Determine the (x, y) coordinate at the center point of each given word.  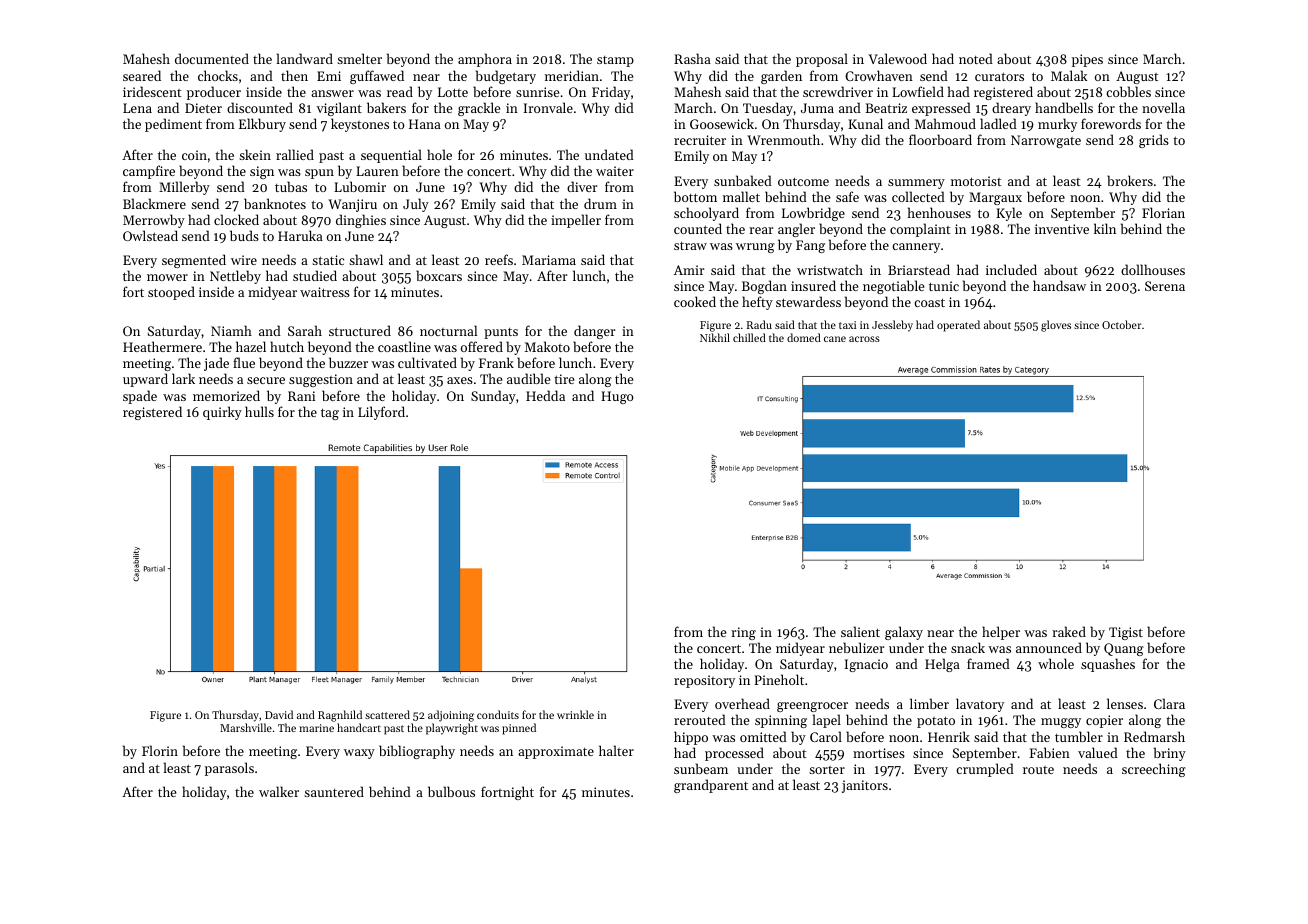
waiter (615, 171)
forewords (1111, 123)
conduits (498, 714)
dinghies (361, 221)
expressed (941, 109)
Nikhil (715, 337)
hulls (259, 411)
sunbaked (743, 180)
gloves (1056, 326)
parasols (229, 769)
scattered (387, 714)
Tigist (1126, 633)
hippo (691, 738)
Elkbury (262, 125)
